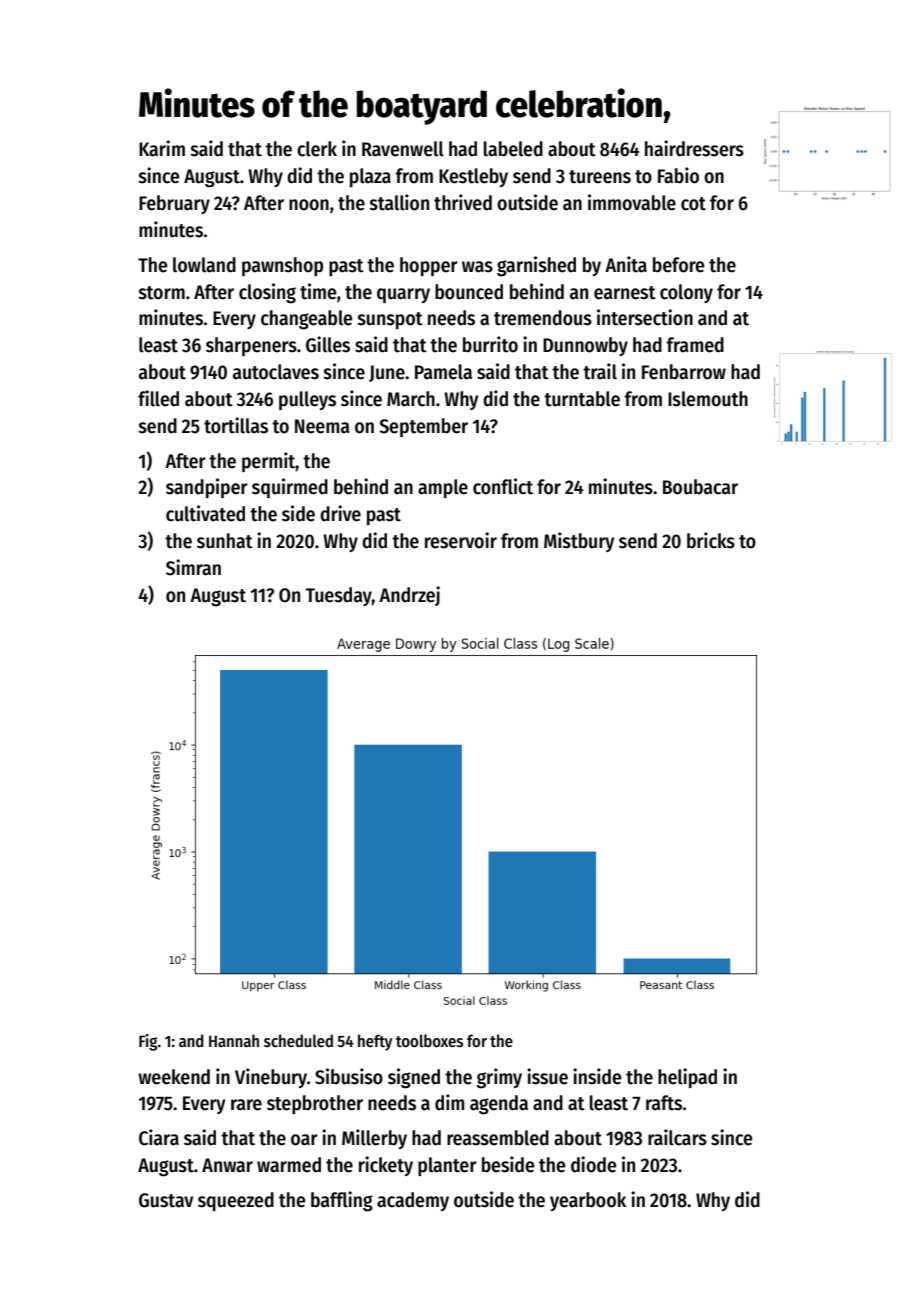  Describe the element at coordinates (193, 567) in the screenshot. I see `Simran` at that location.
